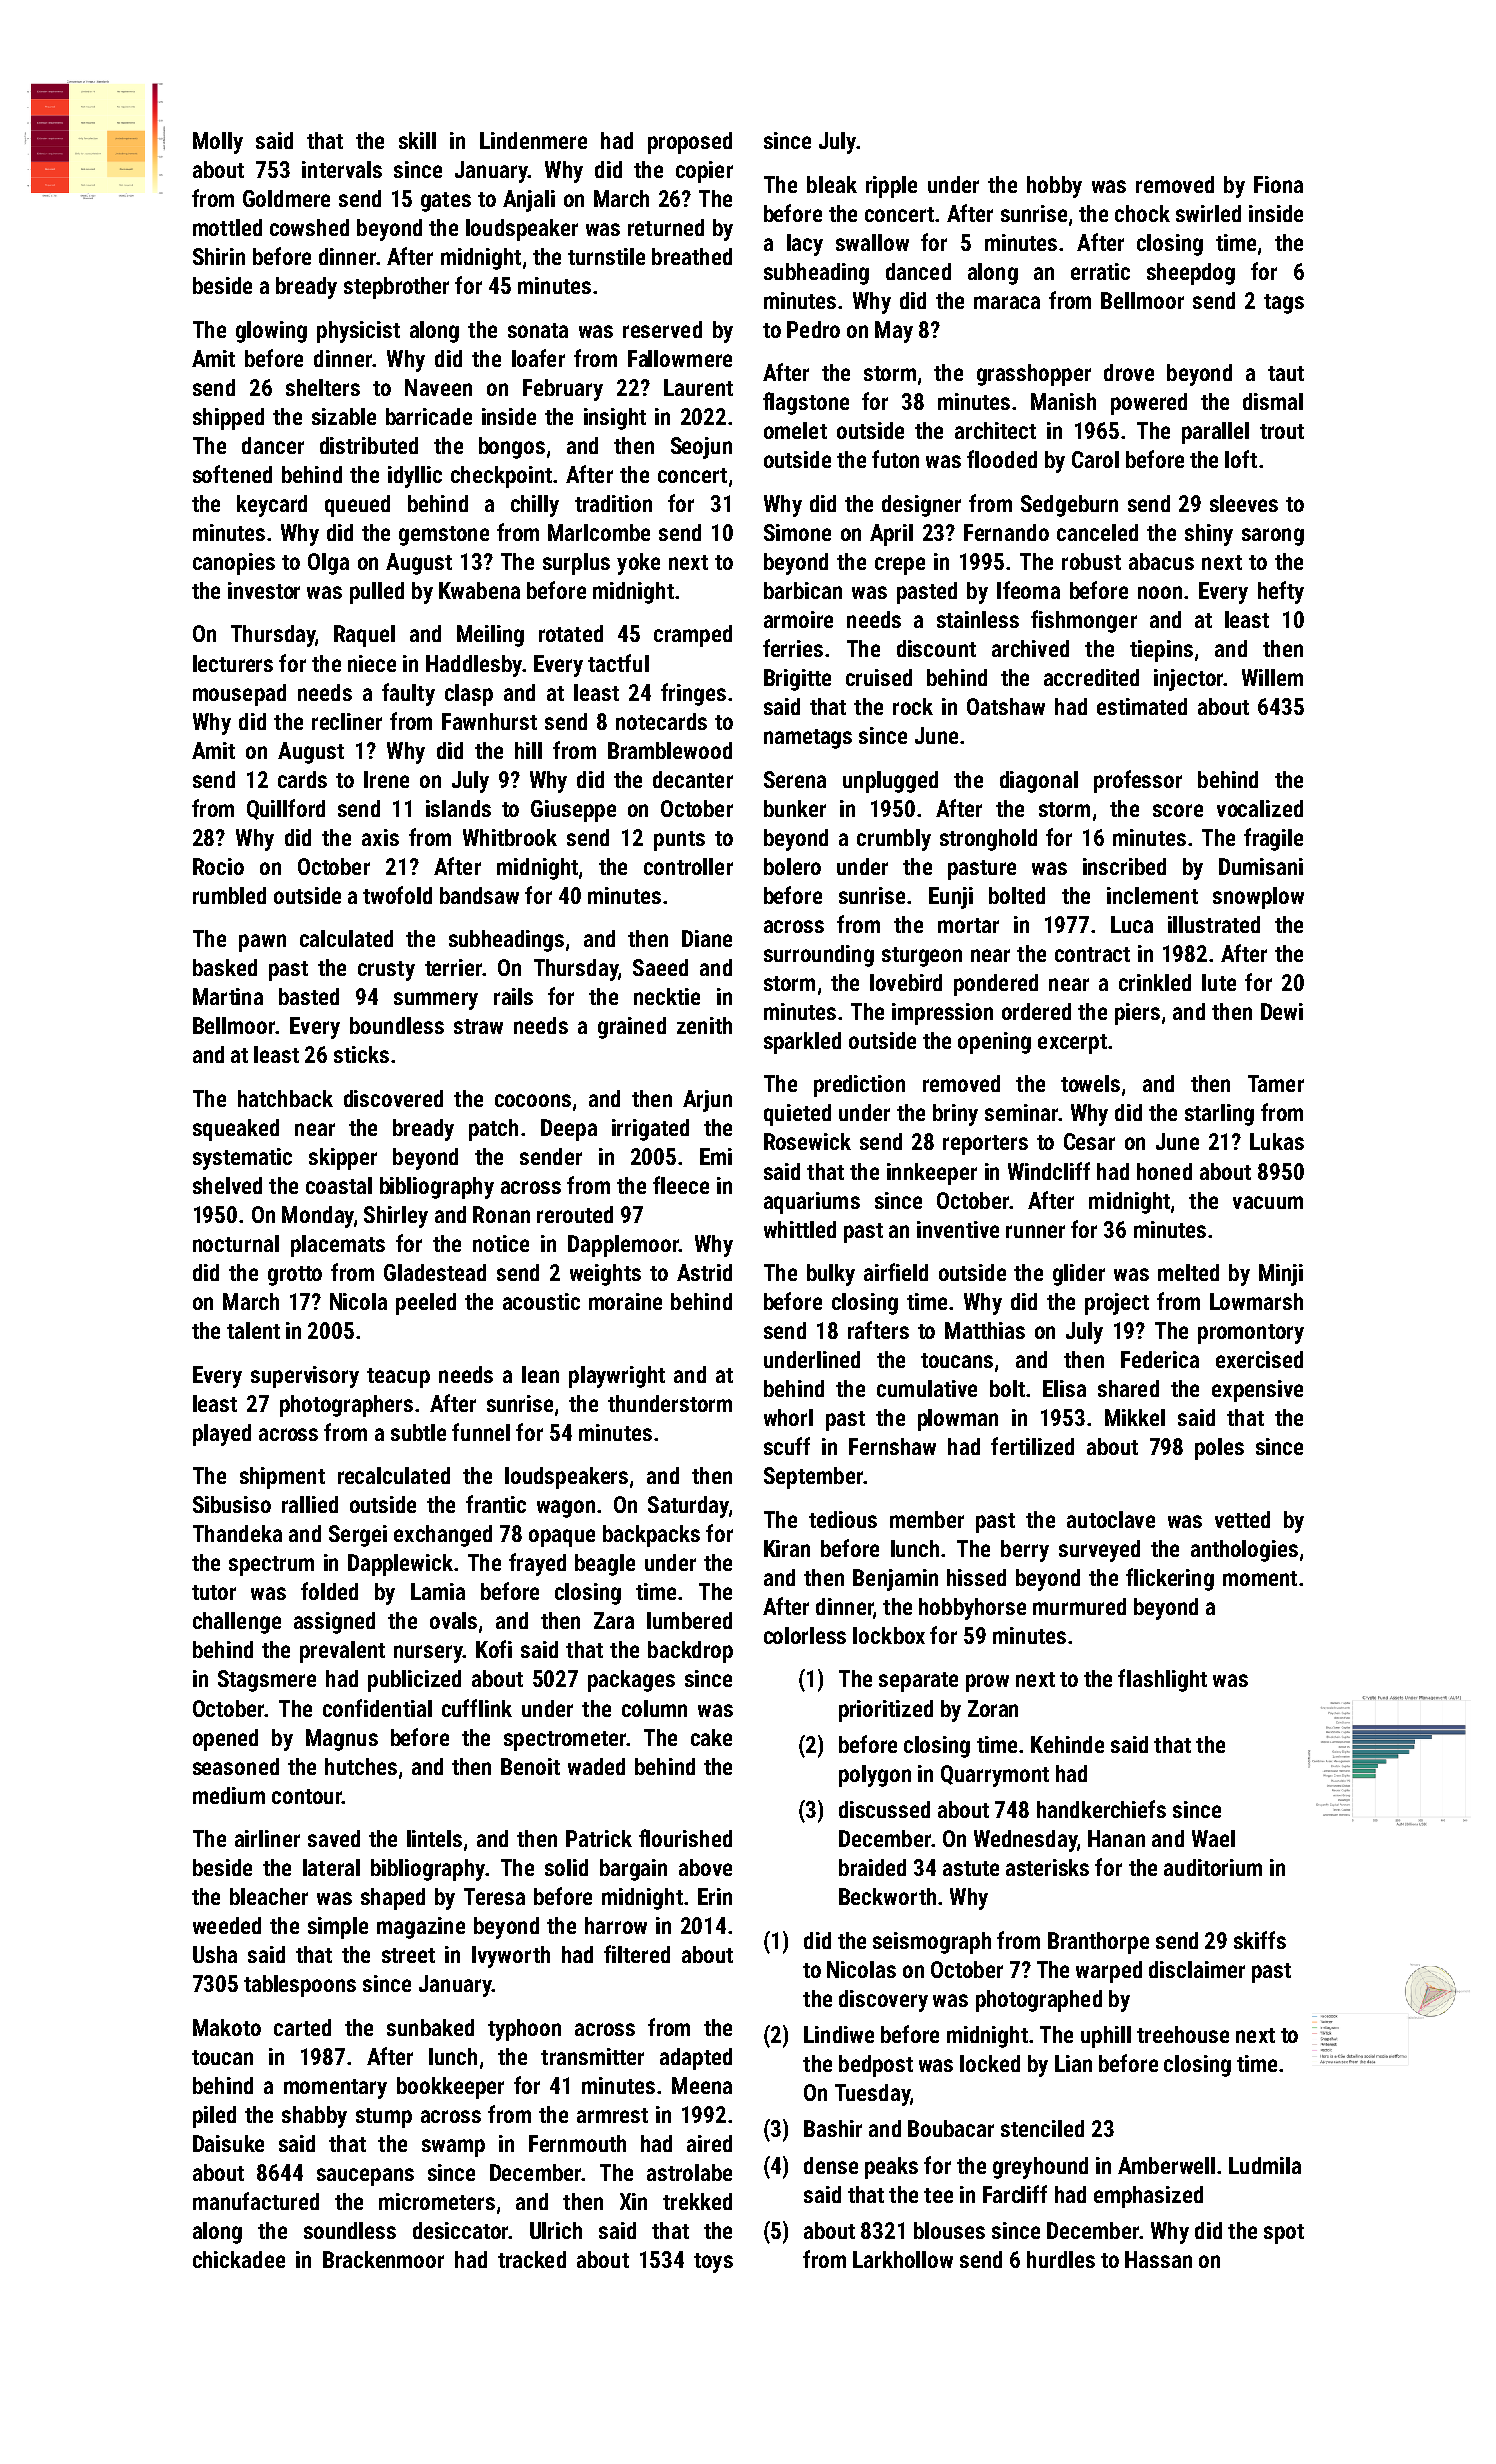  I want to click on typhoon, so click(524, 2030).
